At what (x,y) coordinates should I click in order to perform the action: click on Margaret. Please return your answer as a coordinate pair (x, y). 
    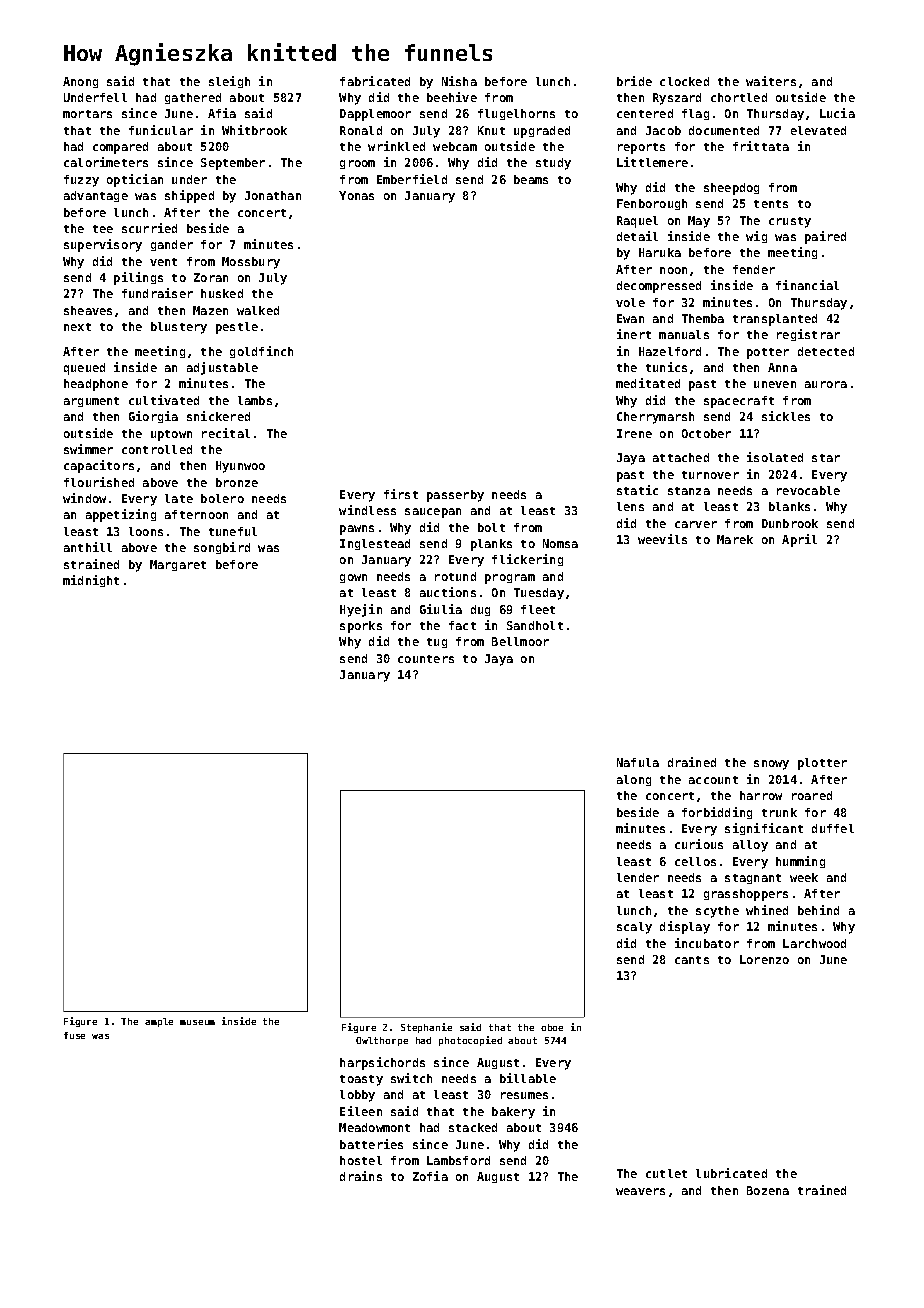
    Looking at the image, I should click on (178, 565).
